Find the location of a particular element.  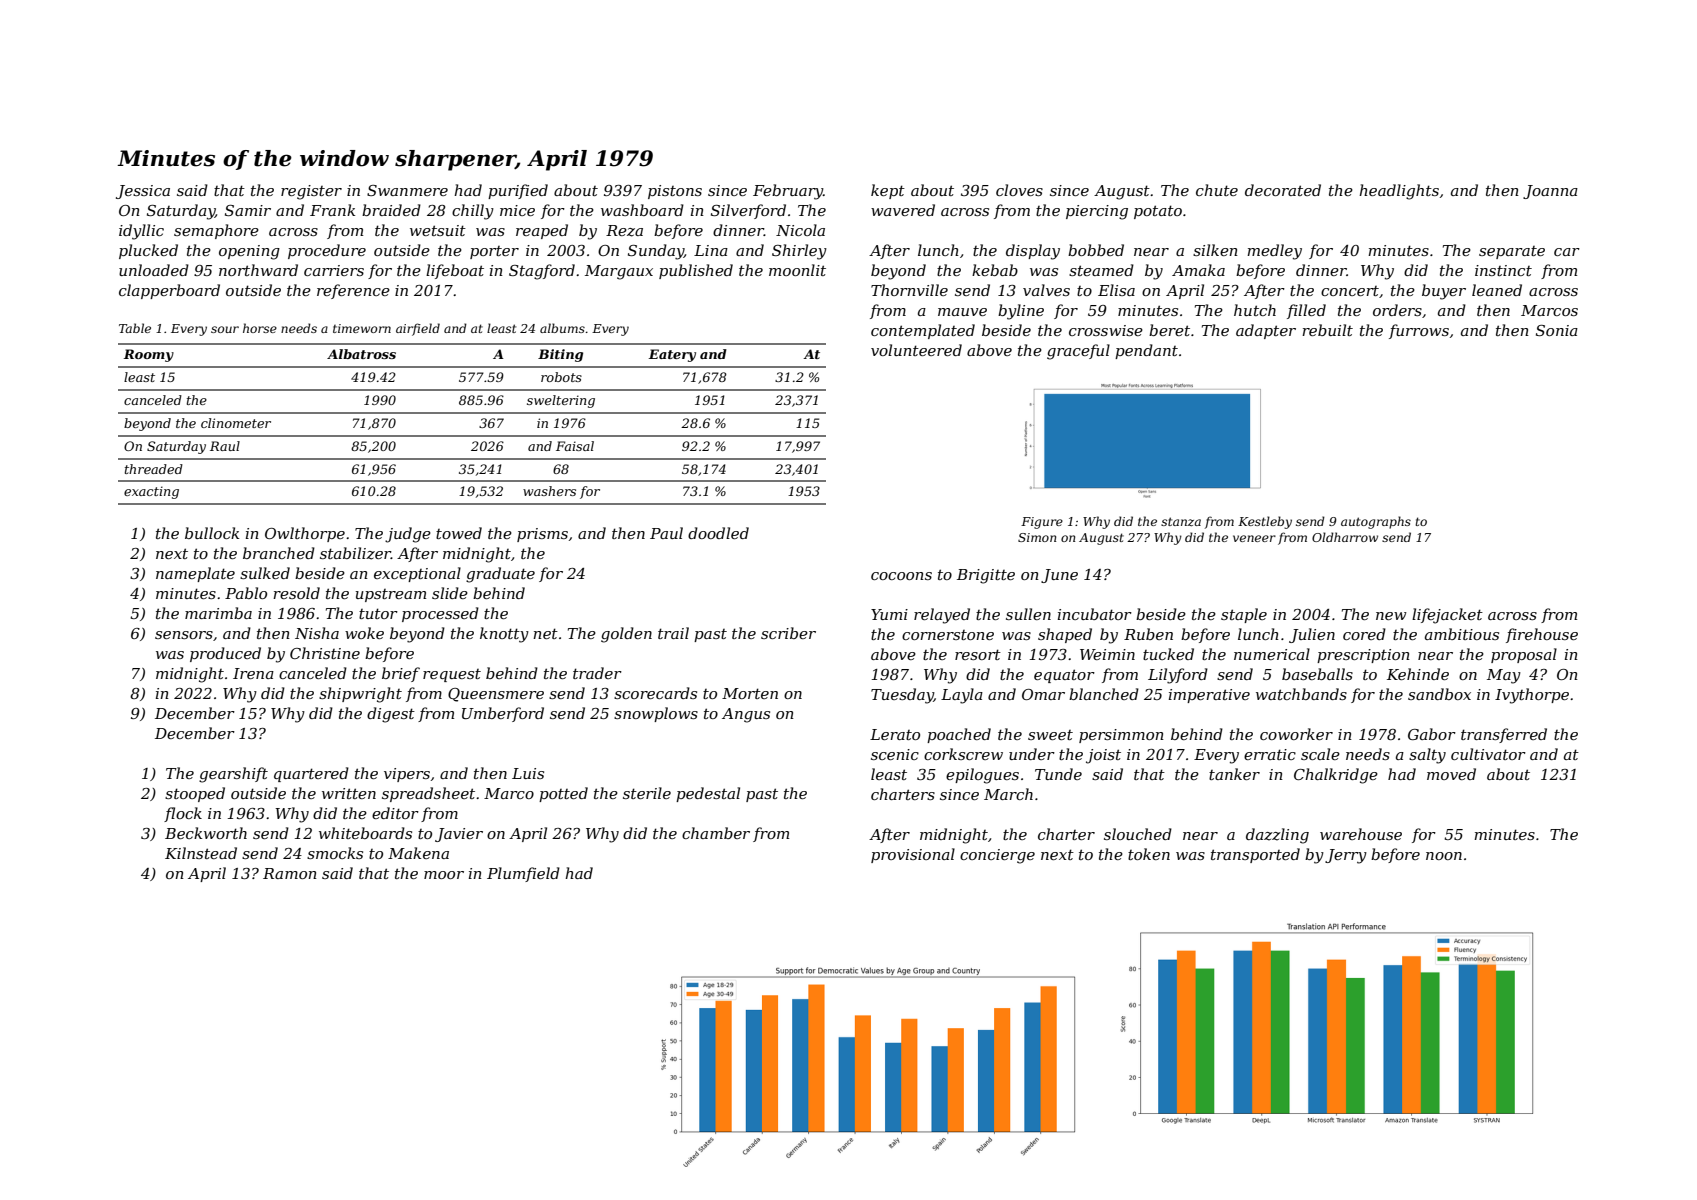

wavered is located at coordinates (903, 210).
